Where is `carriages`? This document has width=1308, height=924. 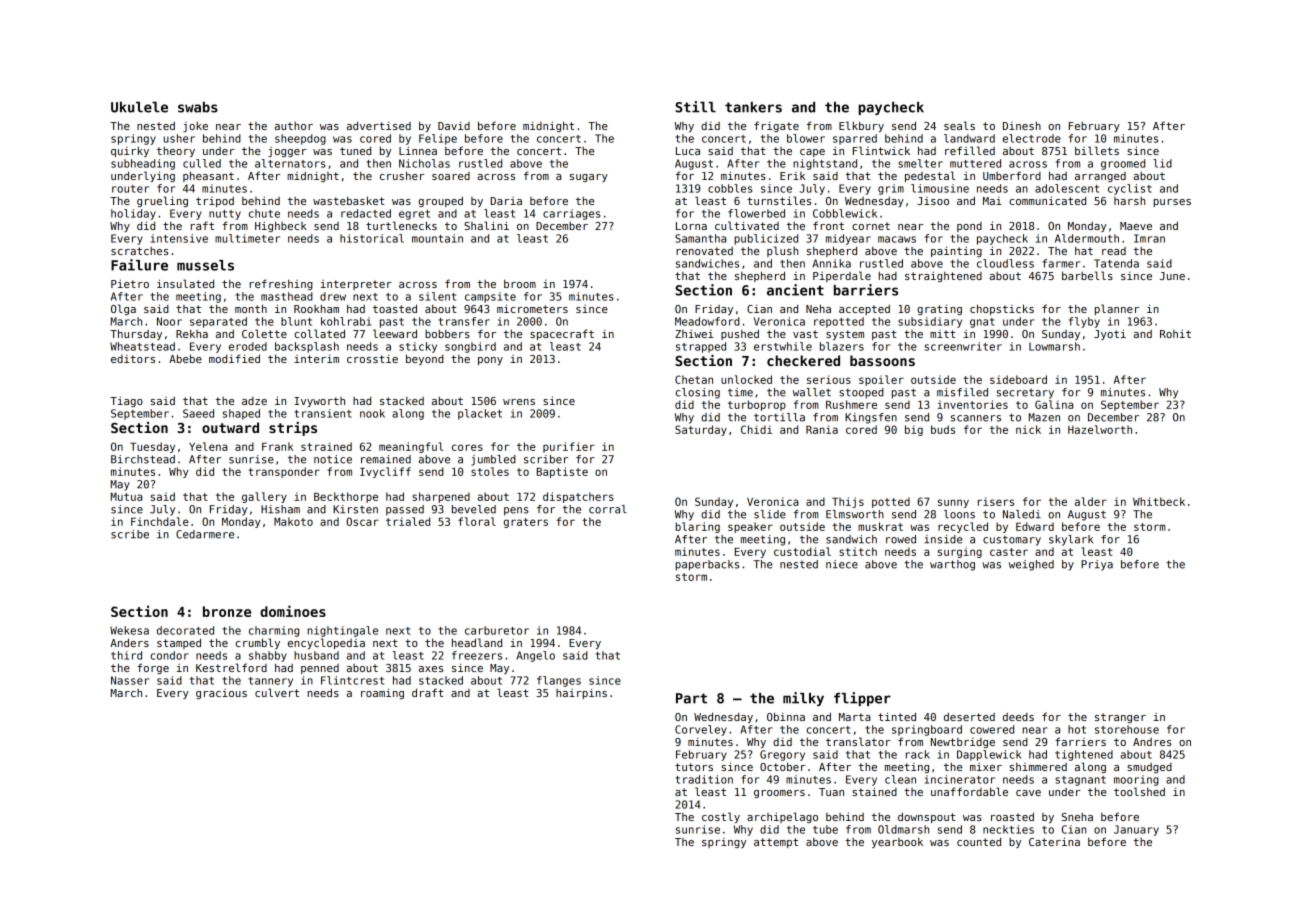
carriages is located at coordinates (572, 214).
